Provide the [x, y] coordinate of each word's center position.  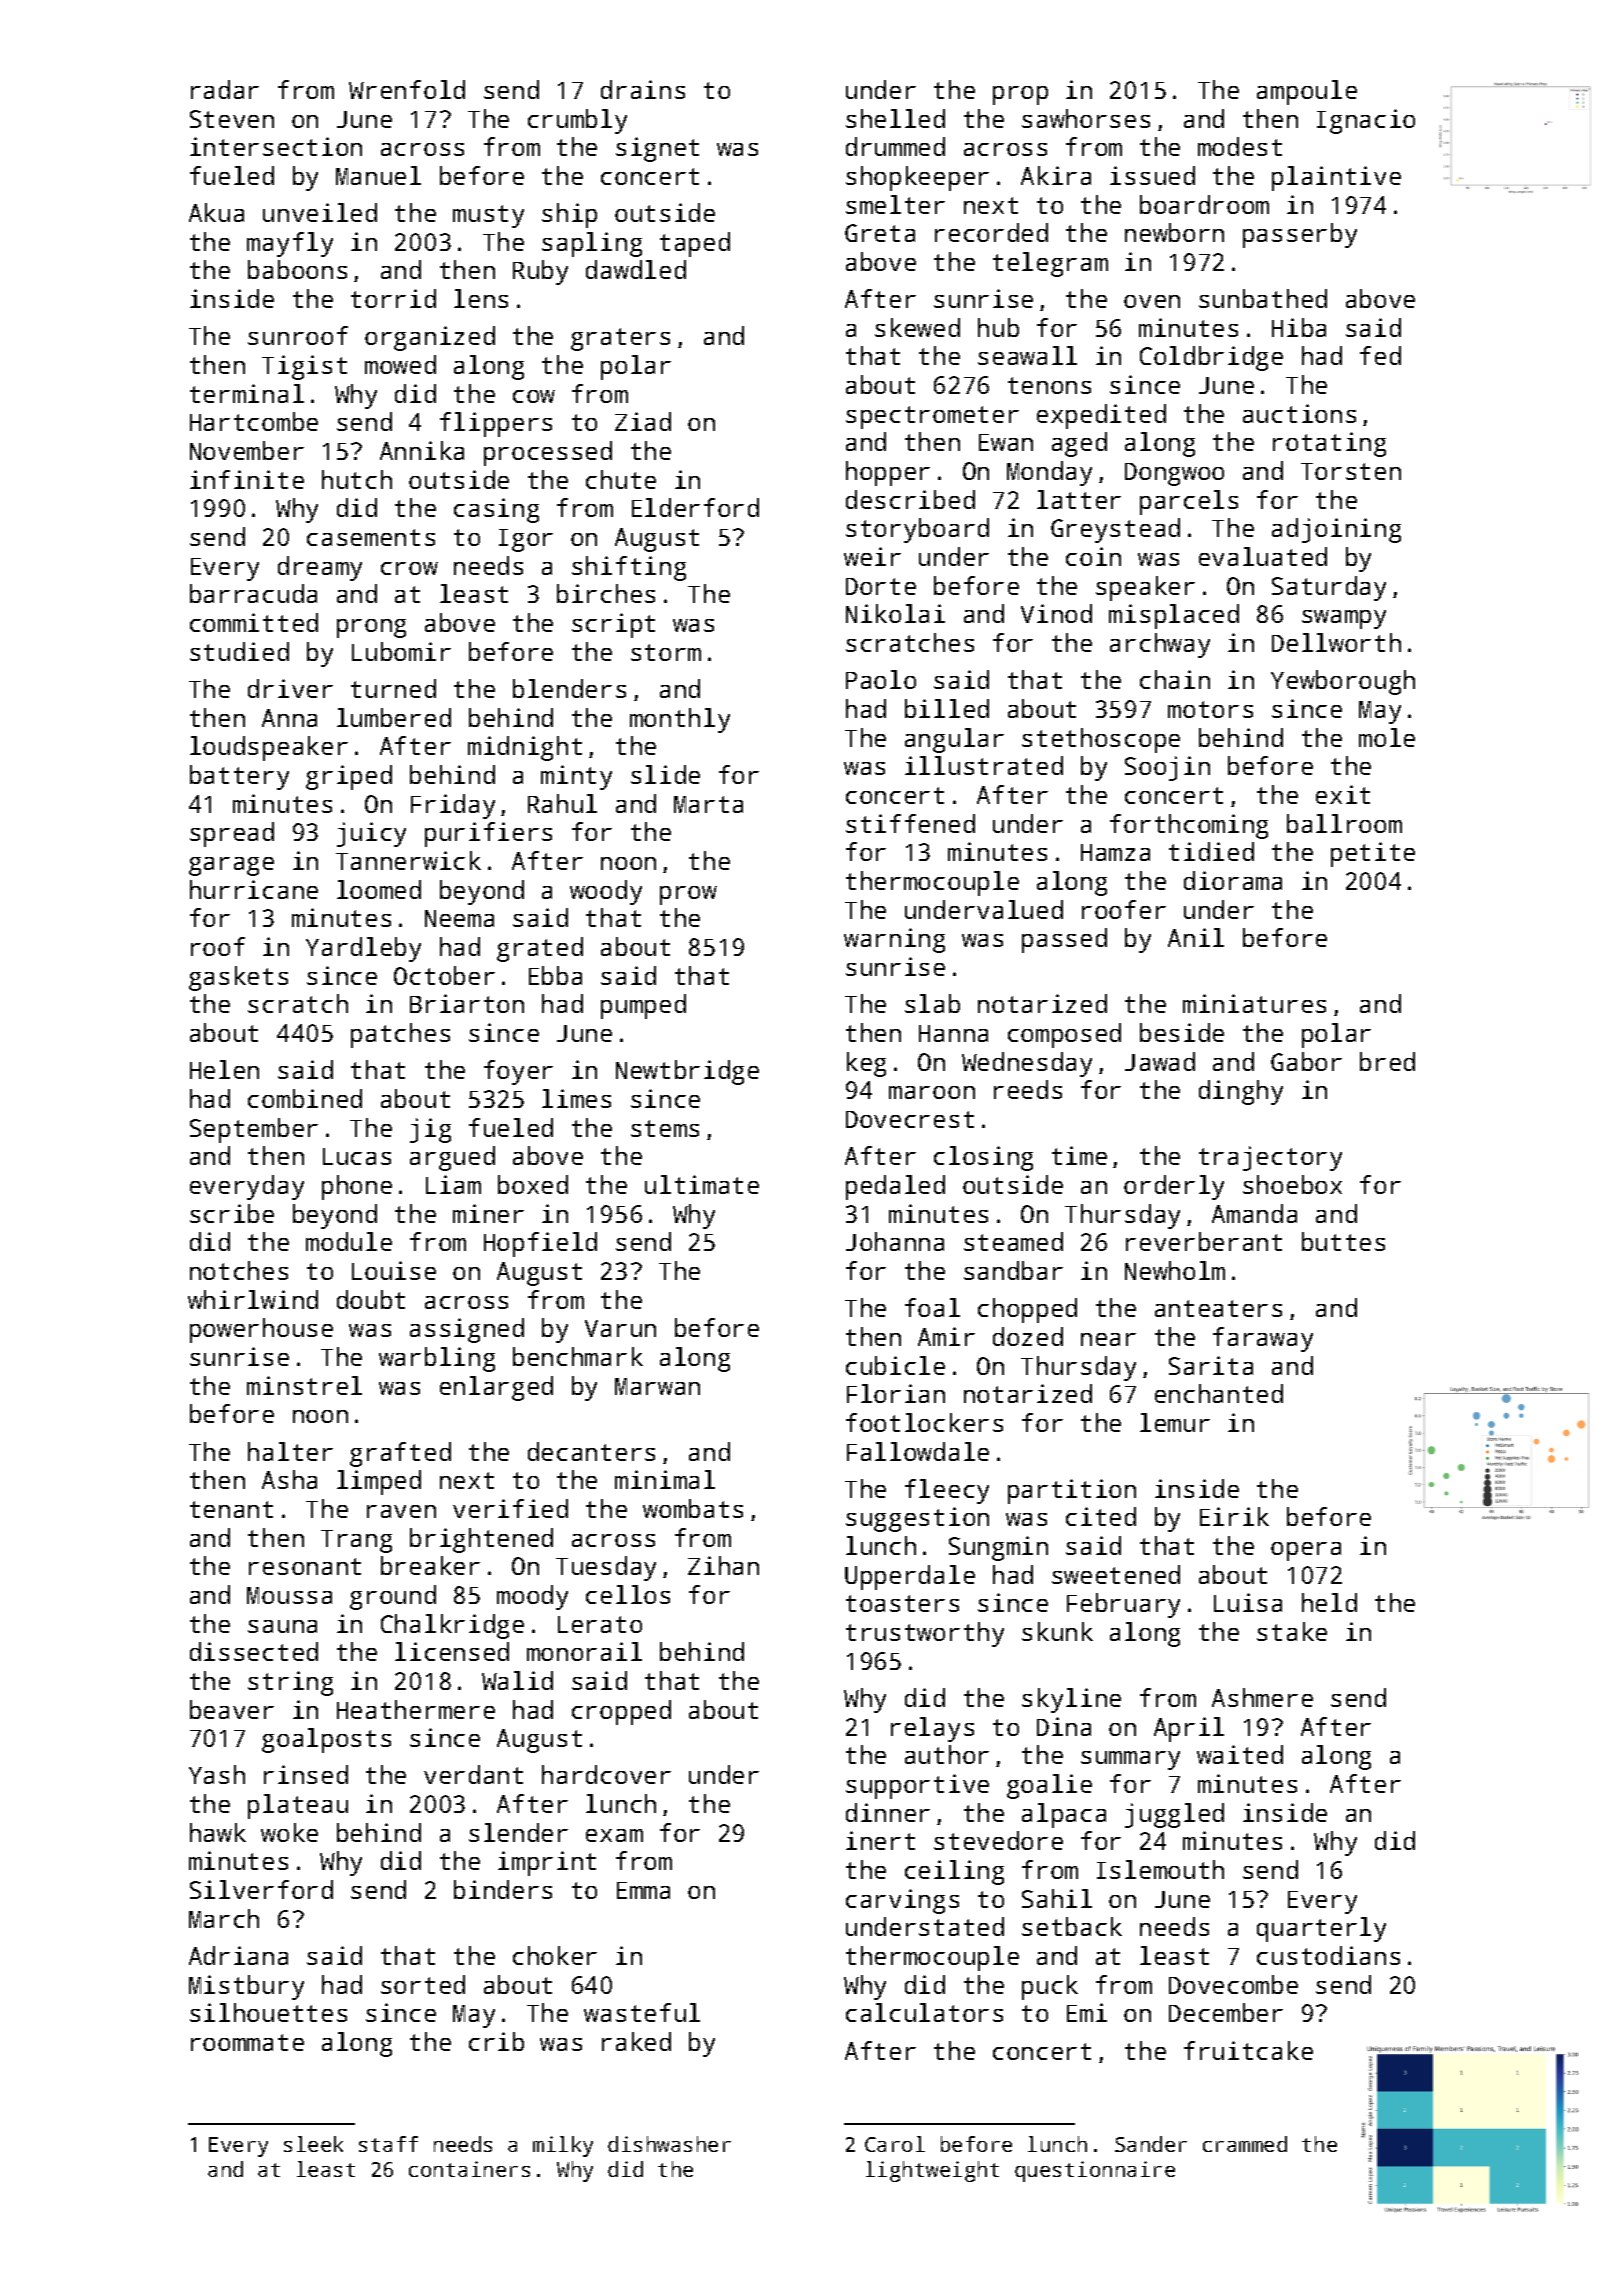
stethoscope [1101, 740]
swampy [1344, 619]
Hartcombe [254, 421]
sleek [313, 2144]
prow [688, 895]
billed [947, 708]
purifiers [488, 834]
